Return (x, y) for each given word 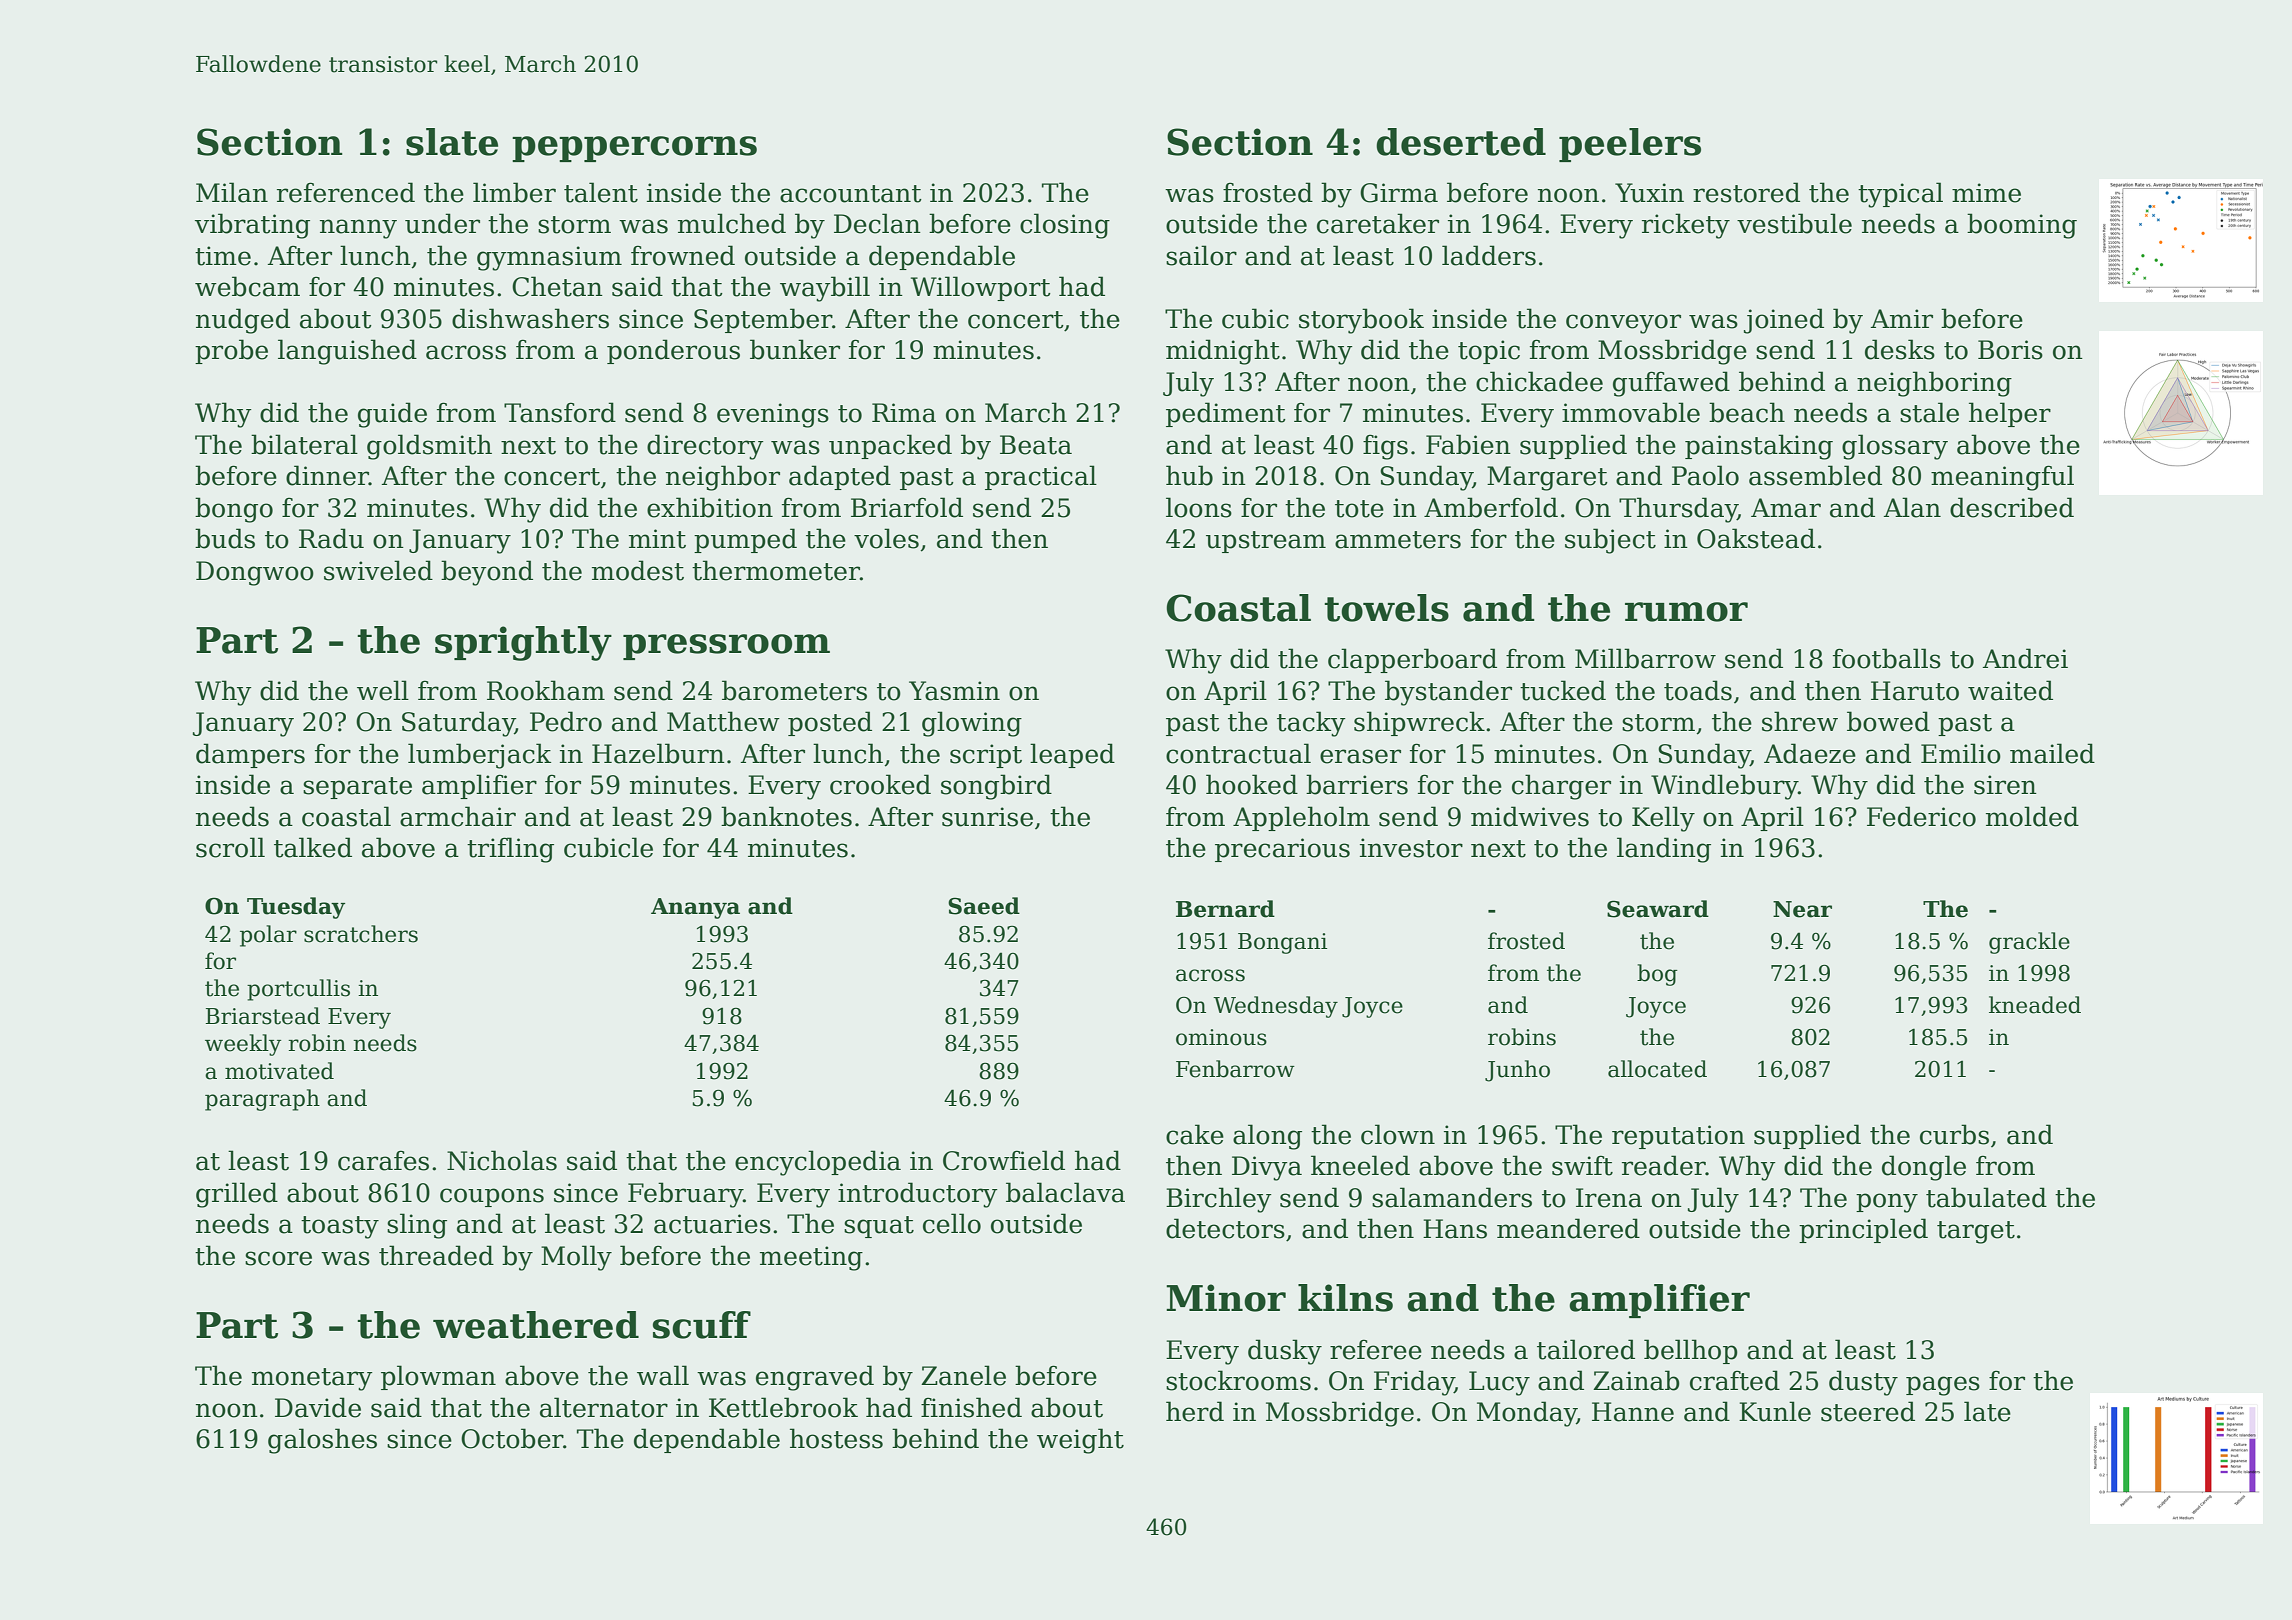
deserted (1461, 142)
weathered (536, 1325)
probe (231, 351)
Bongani (1282, 943)
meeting (811, 1258)
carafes (383, 1160)
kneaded (2035, 1005)
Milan (232, 192)
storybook (1361, 321)
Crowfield (1004, 1160)
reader (1664, 1165)
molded (2032, 816)
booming (2022, 226)
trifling (510, 850)
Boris (2010, 350)
